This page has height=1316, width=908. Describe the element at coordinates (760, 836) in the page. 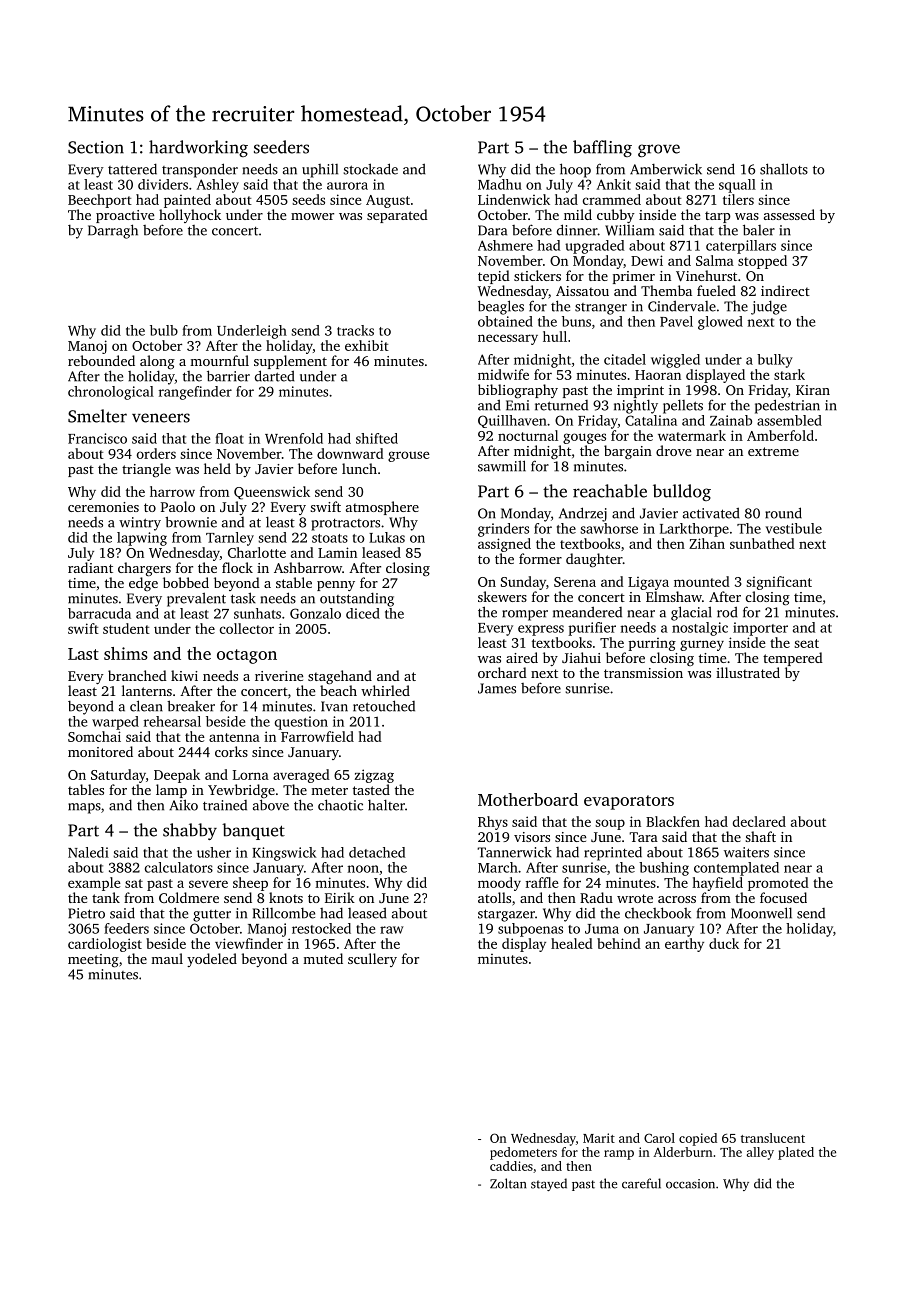

I see `shaft` at that location.
